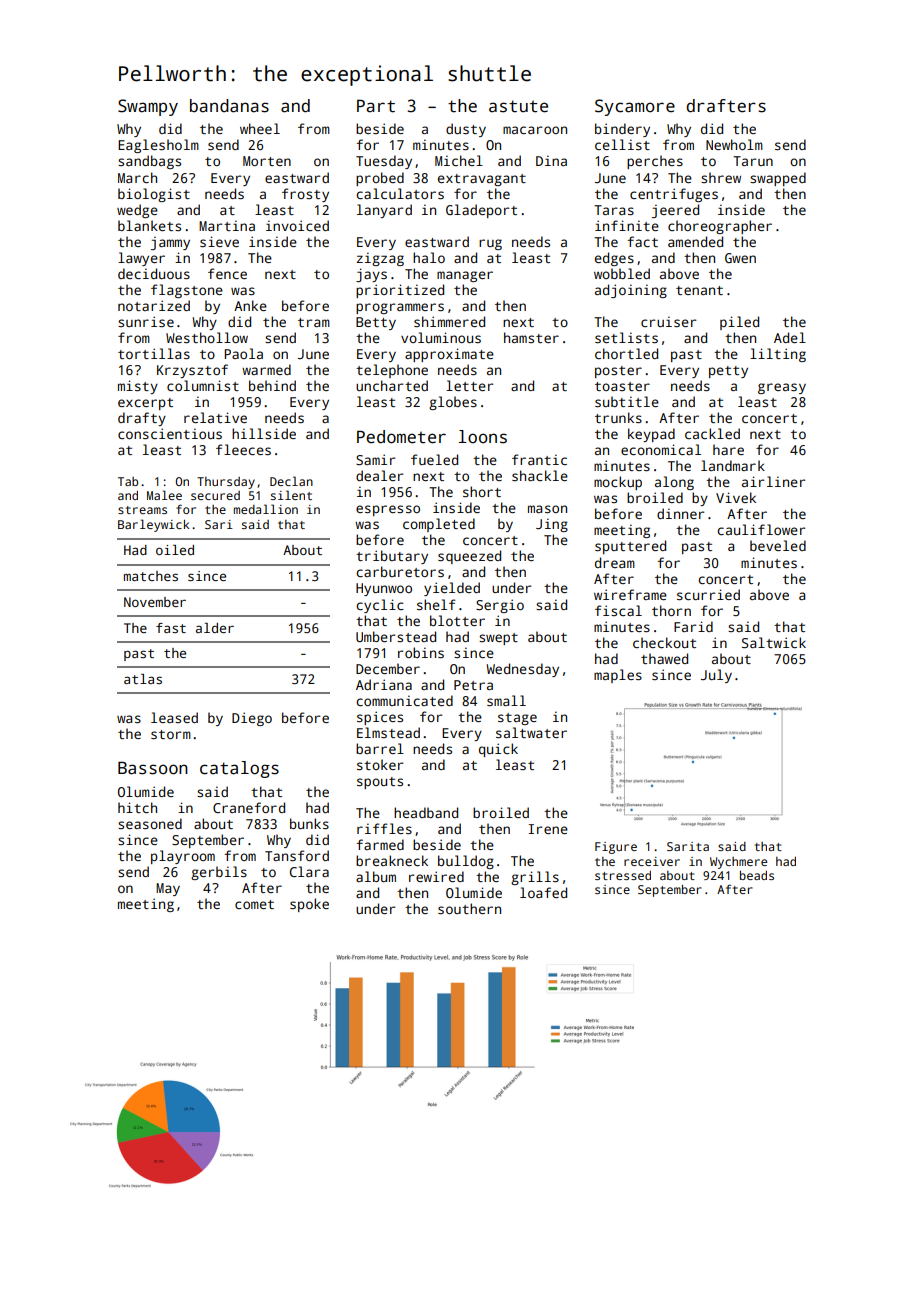 The image size is (924, 1308). What do you see at coordinates (150, 823) in the image?
I see `seasoned` at bounding box center [150, 823].
